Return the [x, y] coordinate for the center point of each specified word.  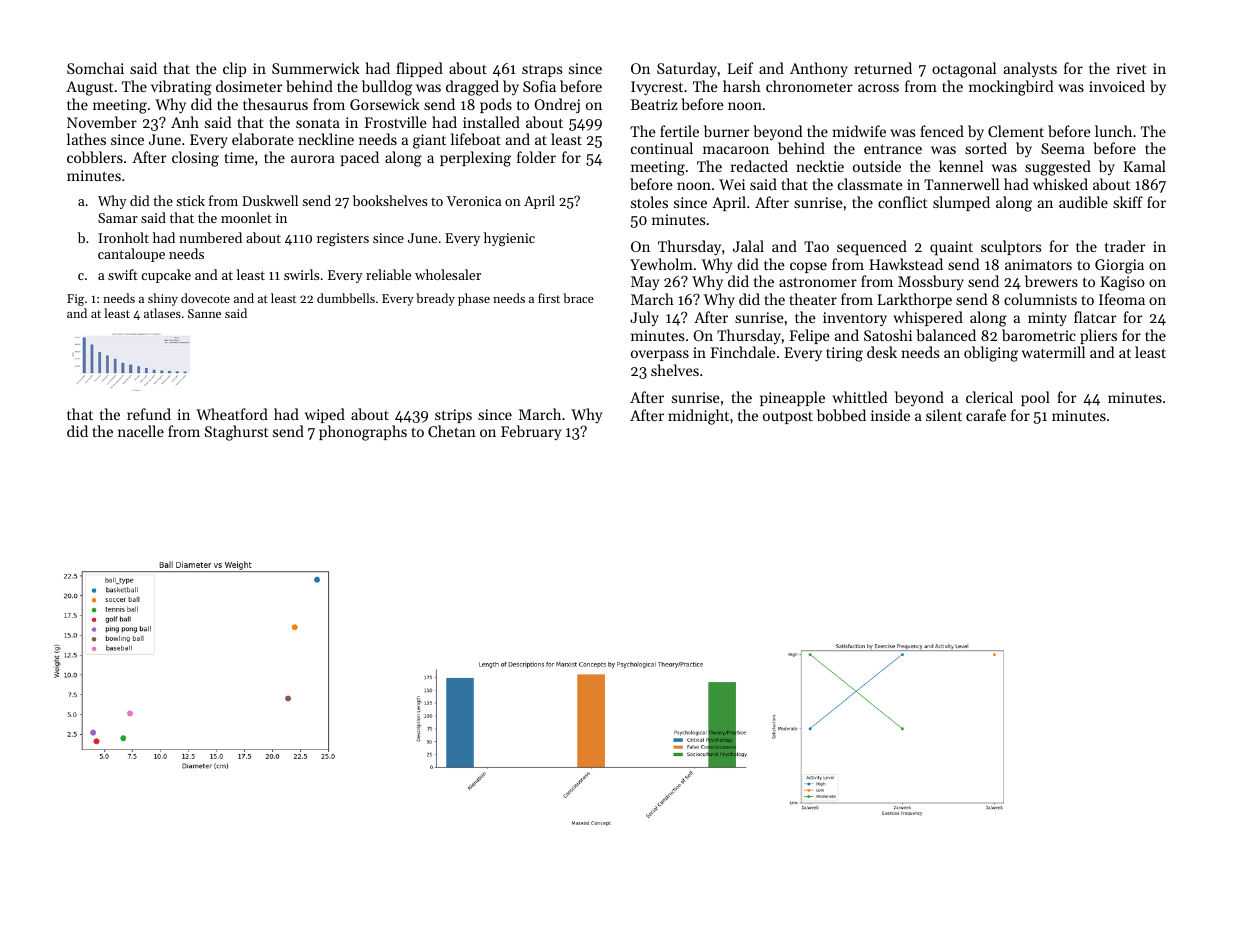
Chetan [452, 431]
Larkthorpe [914, 300]
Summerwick [316, 68]
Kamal [1144, 166]
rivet [1132, 68]
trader [1125, 246]
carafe [986, 415]
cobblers [95, 157]
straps [542, 71]
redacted [759, 166]
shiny [163, 299]
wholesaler [448, 274]
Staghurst [237, 433]
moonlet [246, 217]
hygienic [509, 239]
